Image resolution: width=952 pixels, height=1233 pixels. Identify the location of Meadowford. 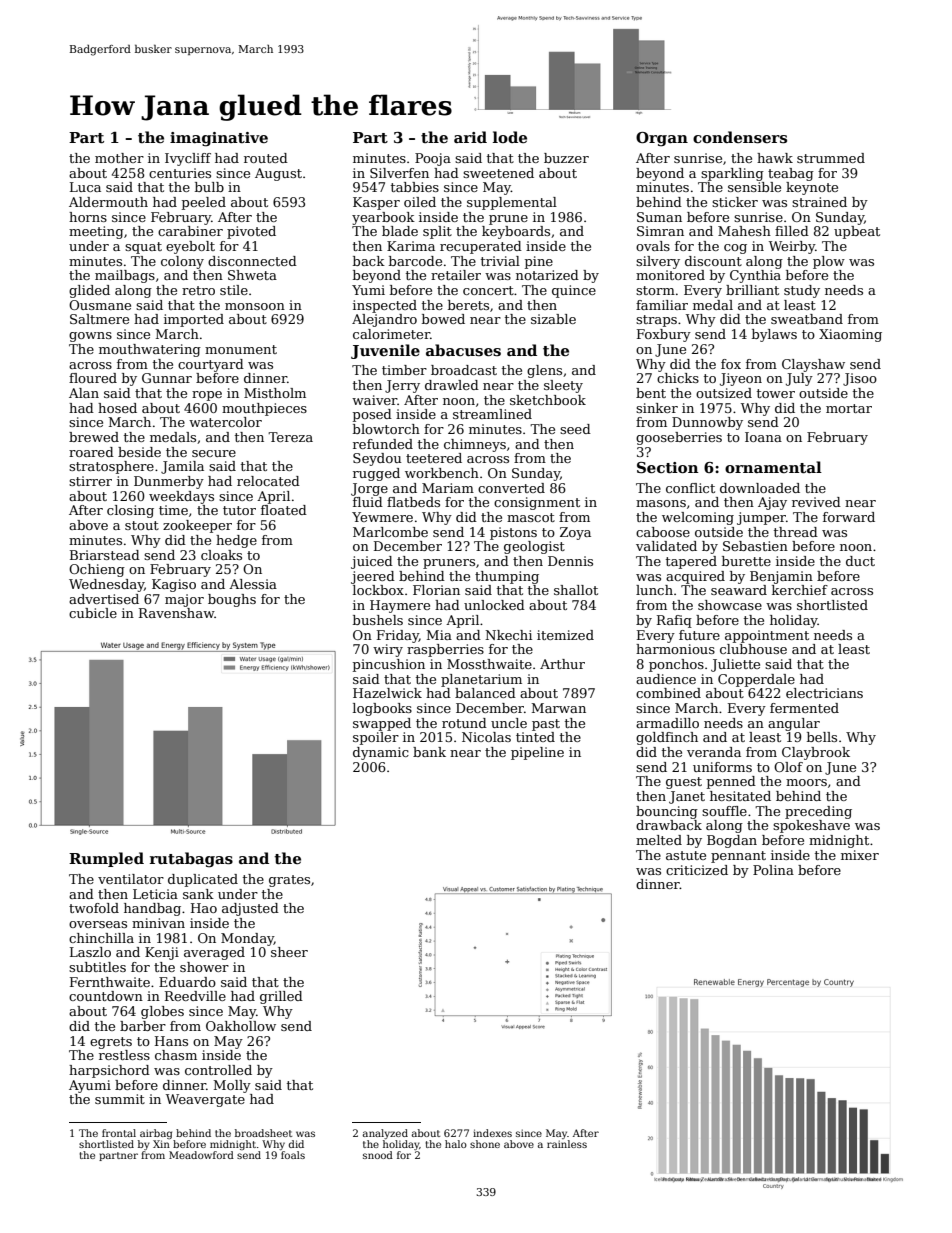
(201, 1155).
